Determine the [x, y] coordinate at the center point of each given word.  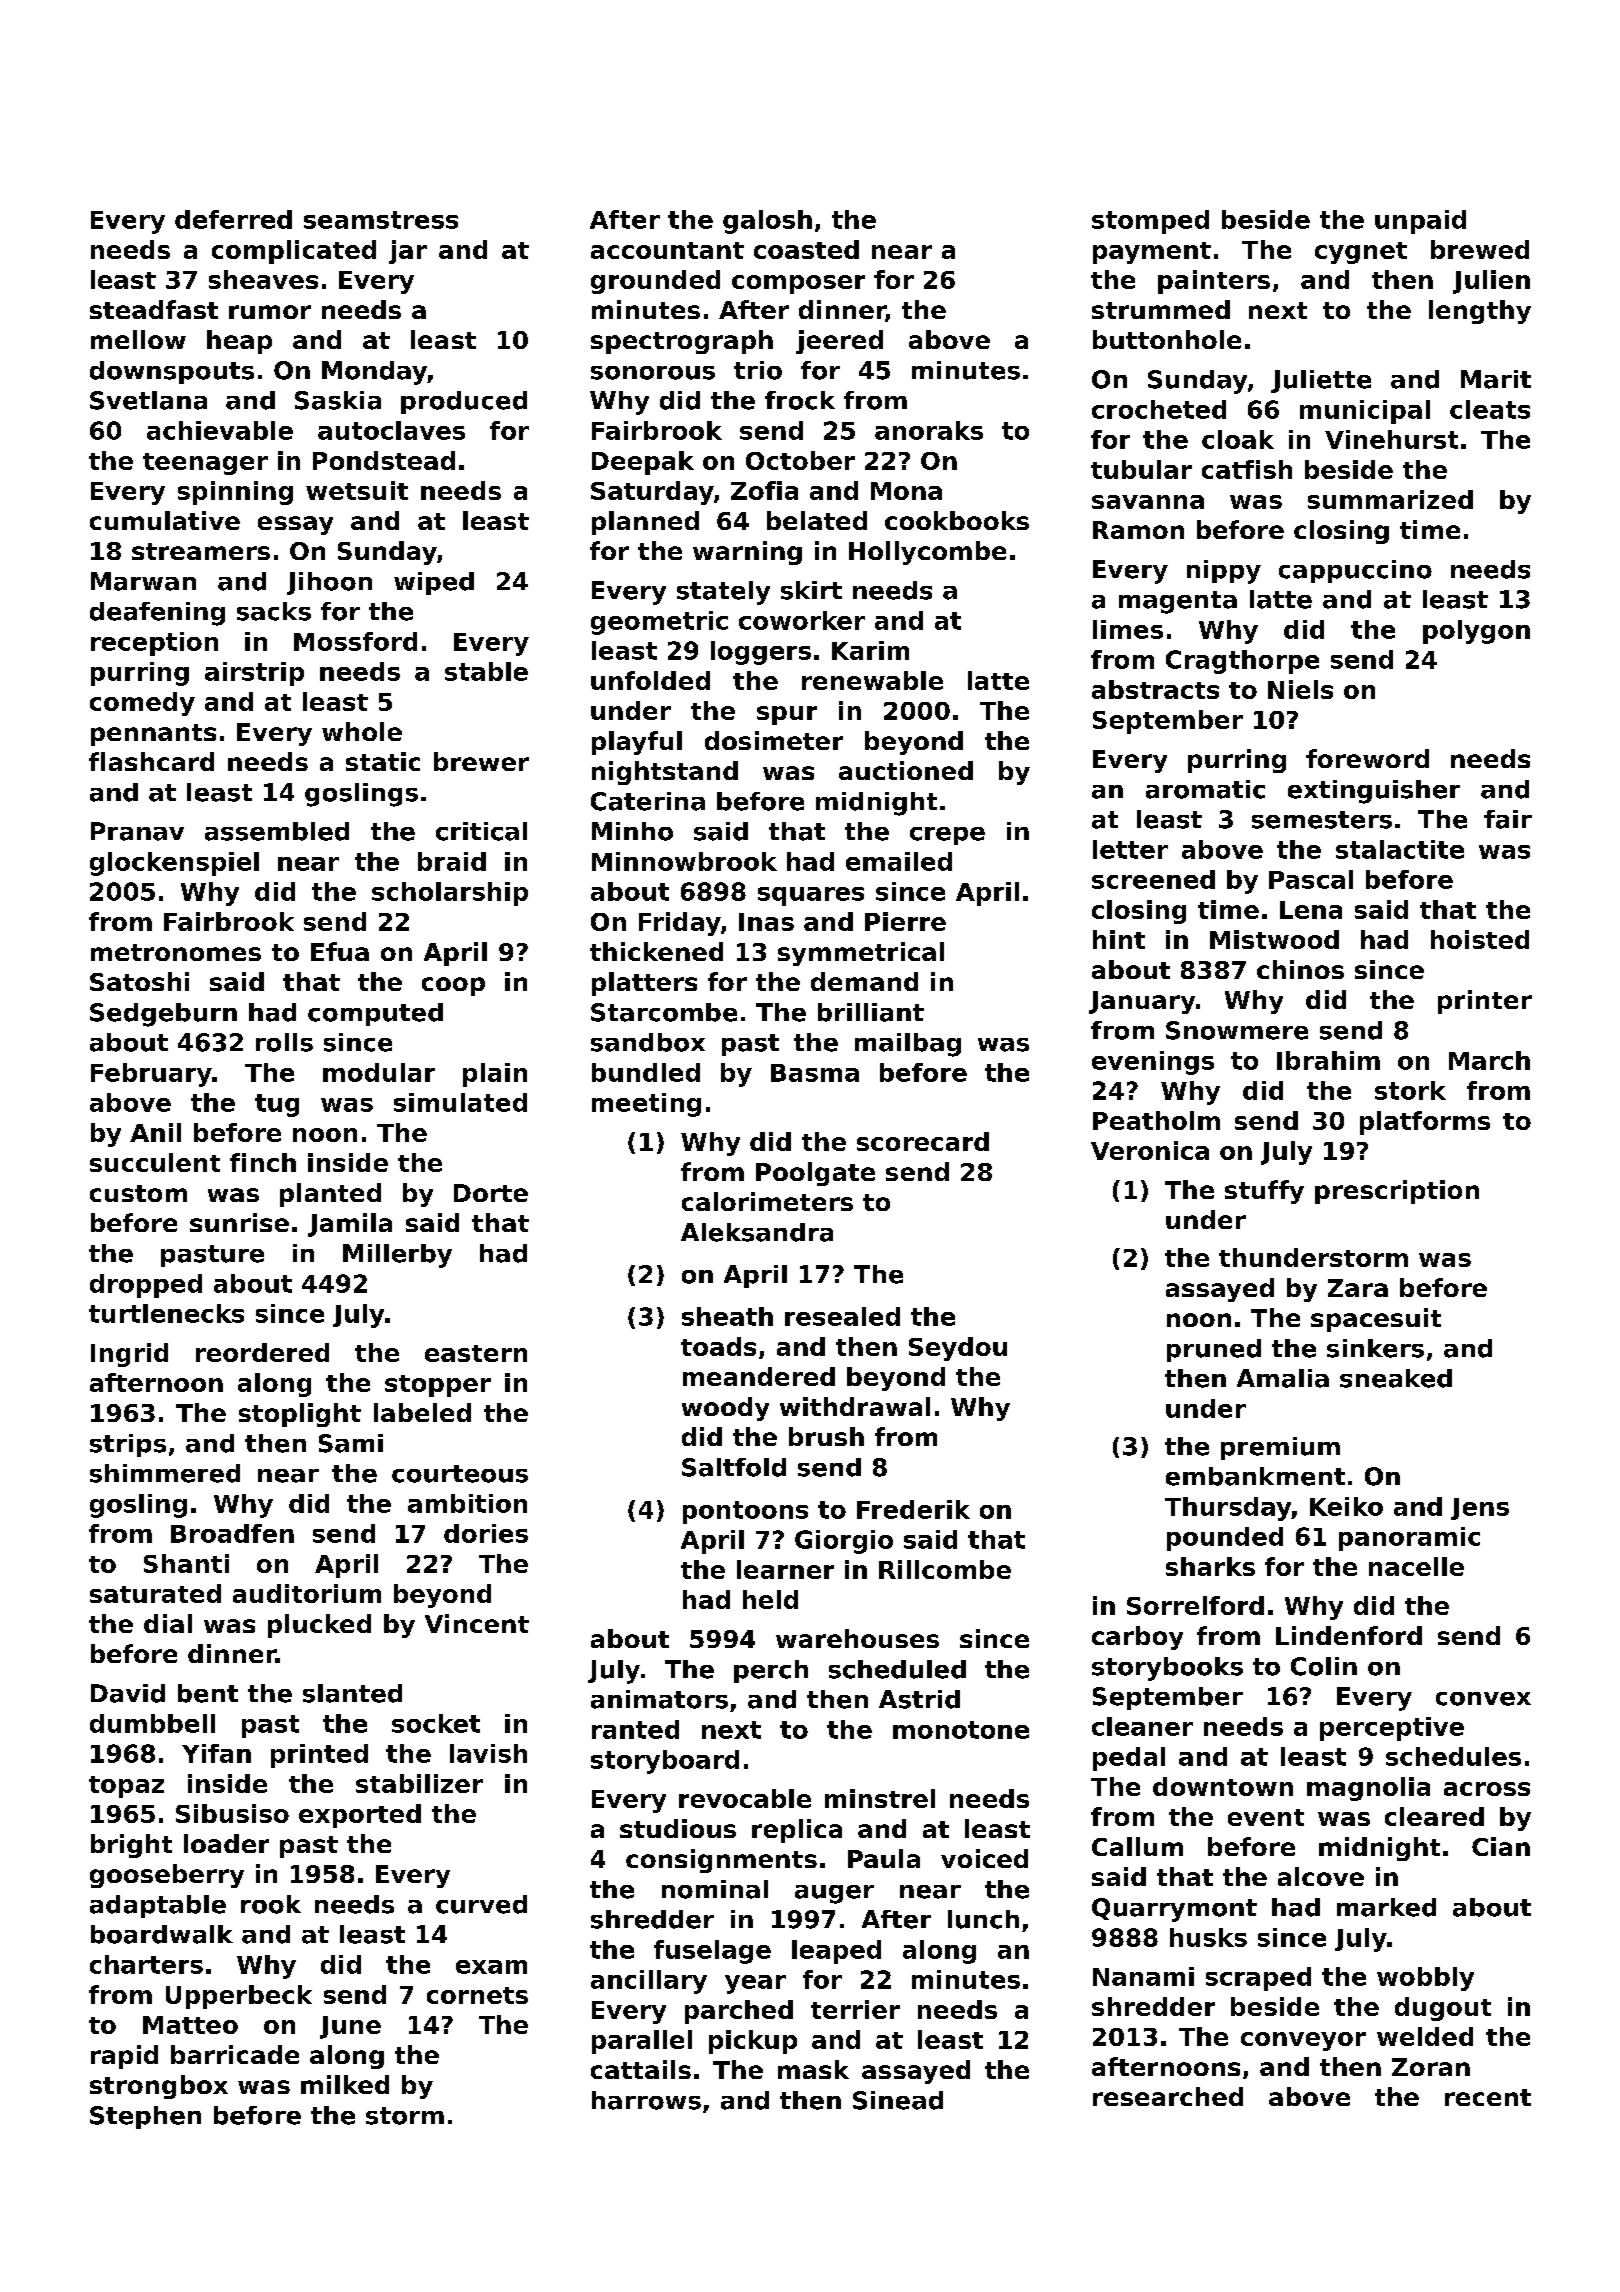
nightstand [665, 773]
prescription [1397, 1192]
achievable [220, 430]
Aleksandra [757, 1232]
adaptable [158, 1906]
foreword [1367, 758]
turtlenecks [166, 1313]
